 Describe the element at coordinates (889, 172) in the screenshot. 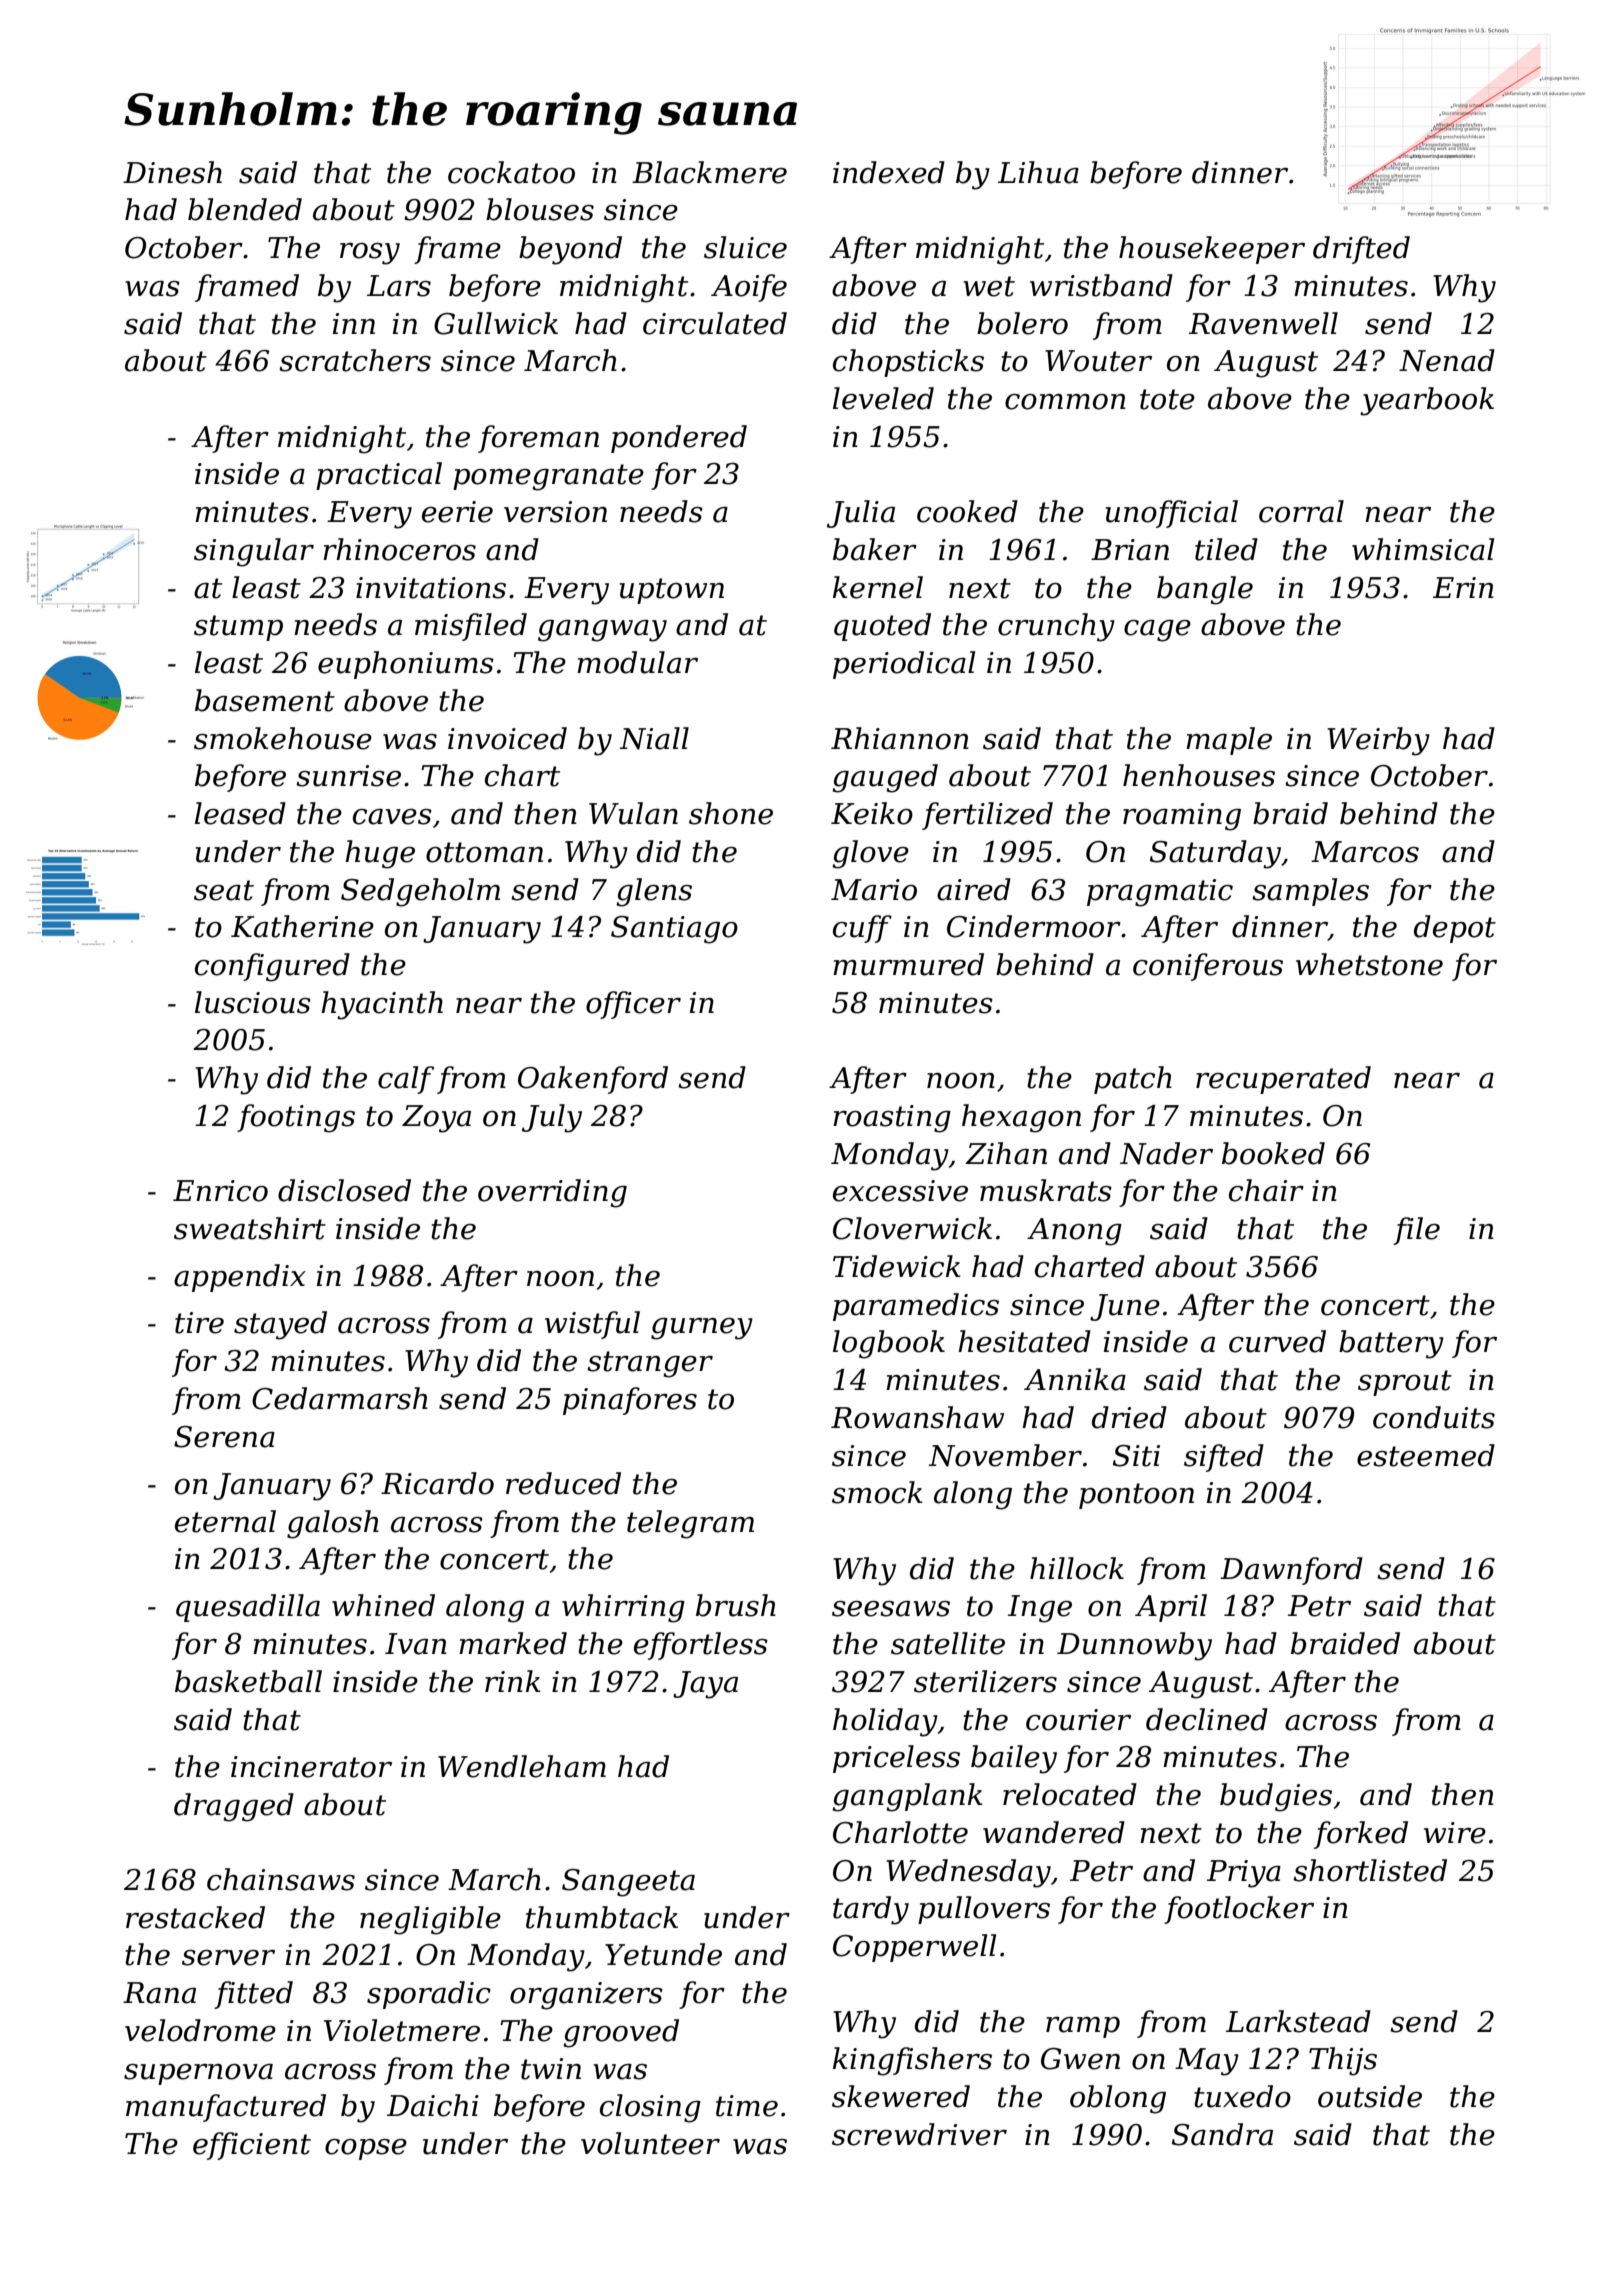

I see `indexed` at that location.
